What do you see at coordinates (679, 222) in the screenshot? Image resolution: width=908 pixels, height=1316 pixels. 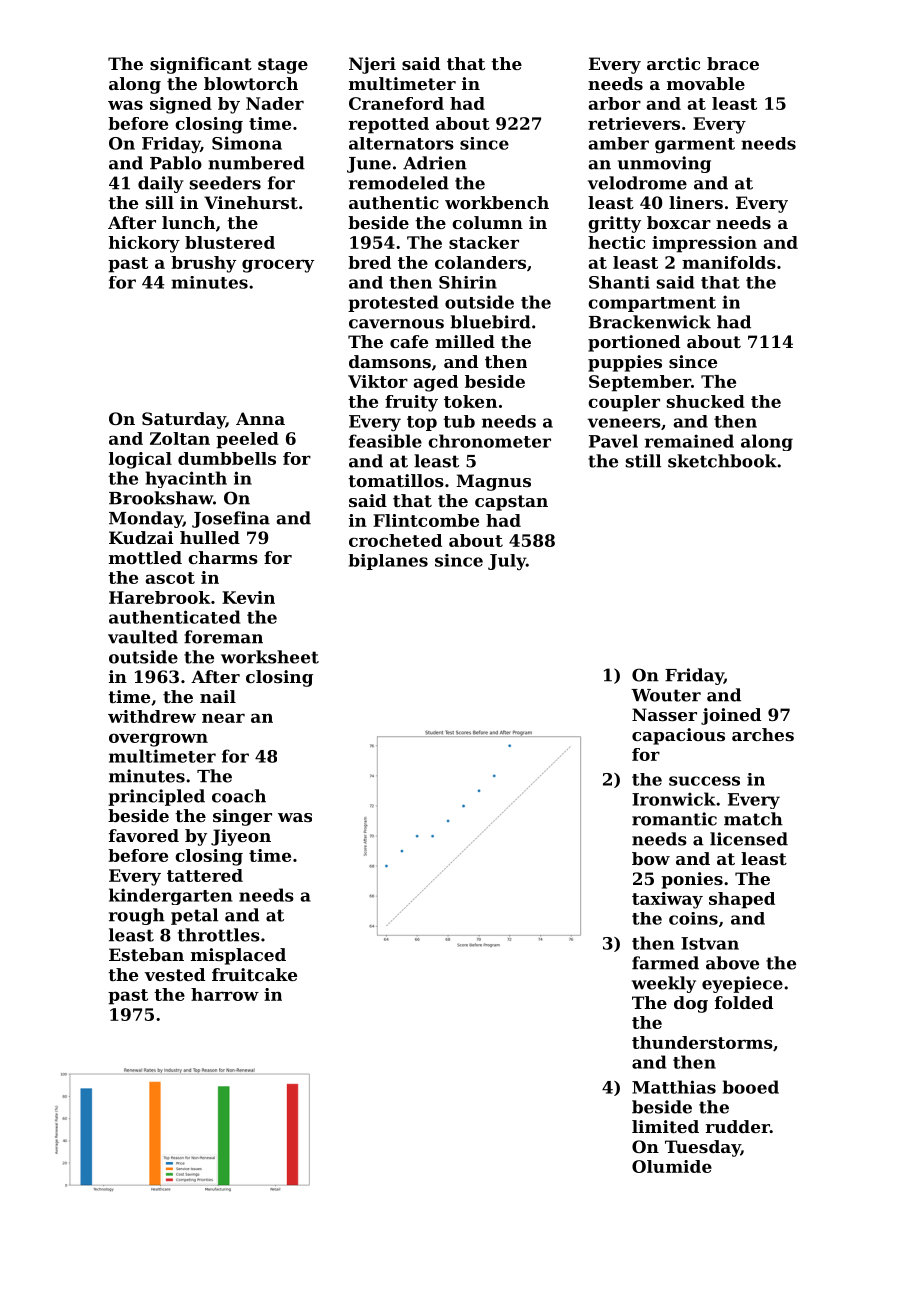 I see `boxcar` at bounding box center [679, 222].
